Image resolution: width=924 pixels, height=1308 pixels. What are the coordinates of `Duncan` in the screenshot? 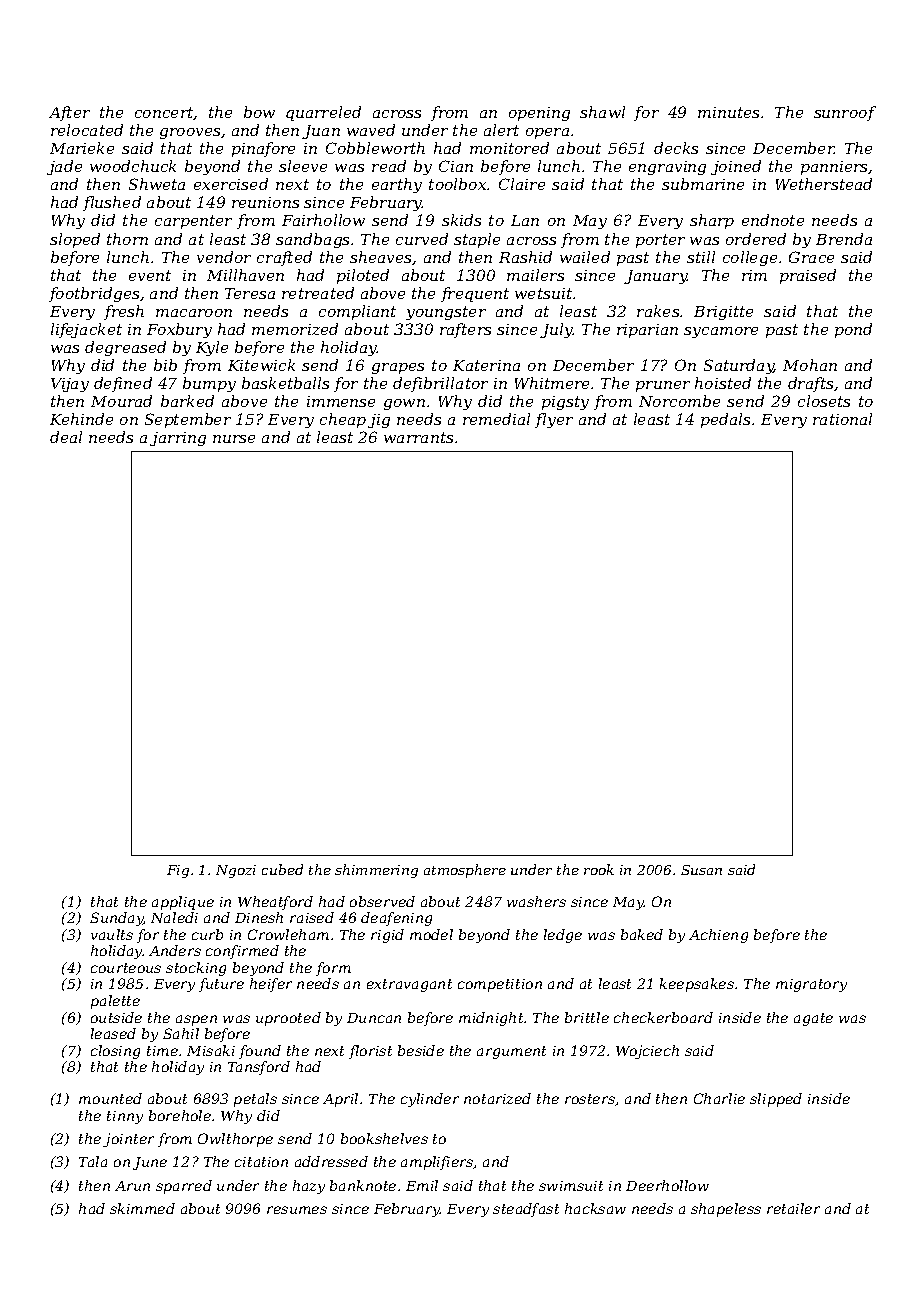 It's located at (374, 1018).
